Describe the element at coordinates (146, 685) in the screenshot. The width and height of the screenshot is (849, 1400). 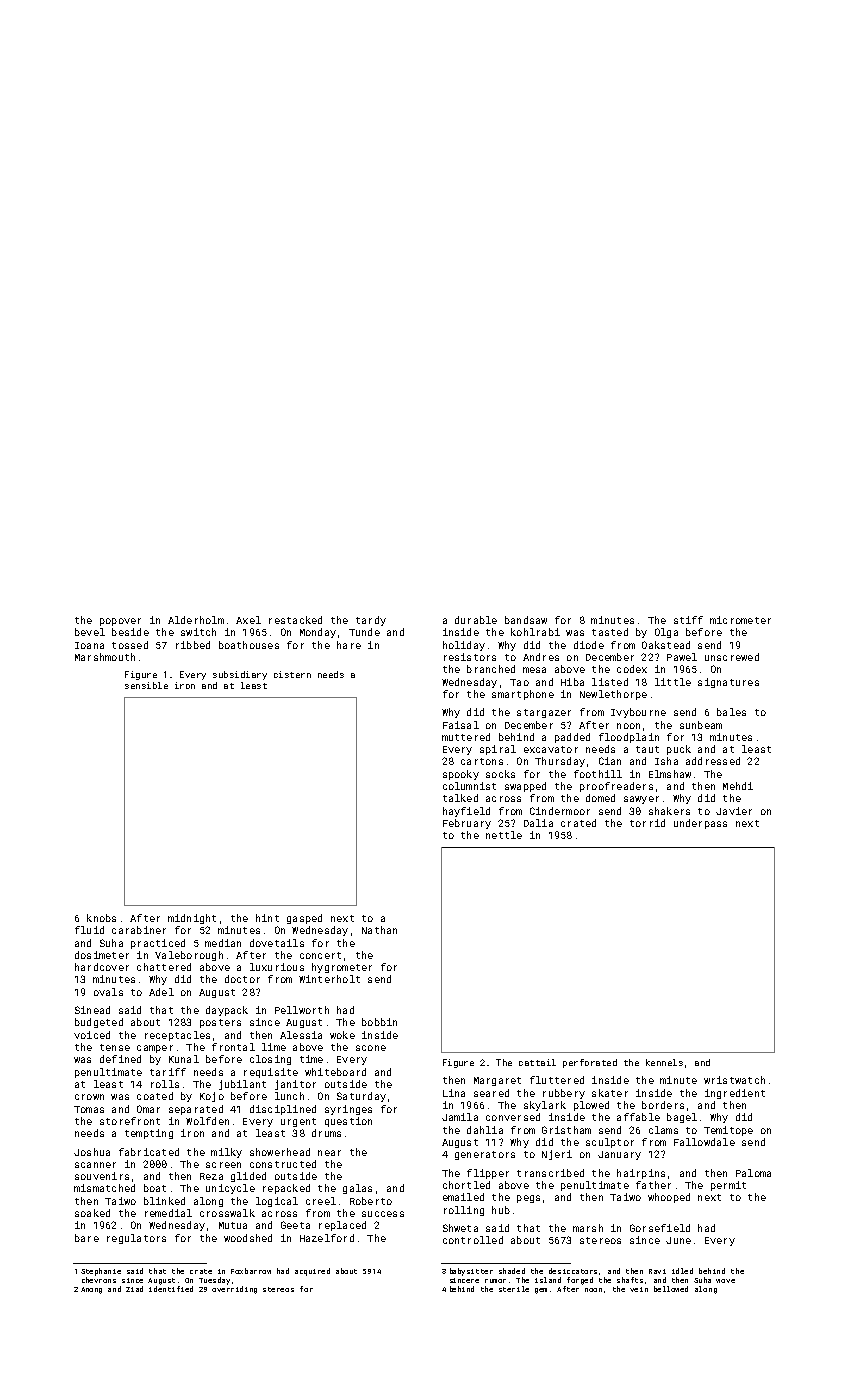
I see `sensible` at that location.
